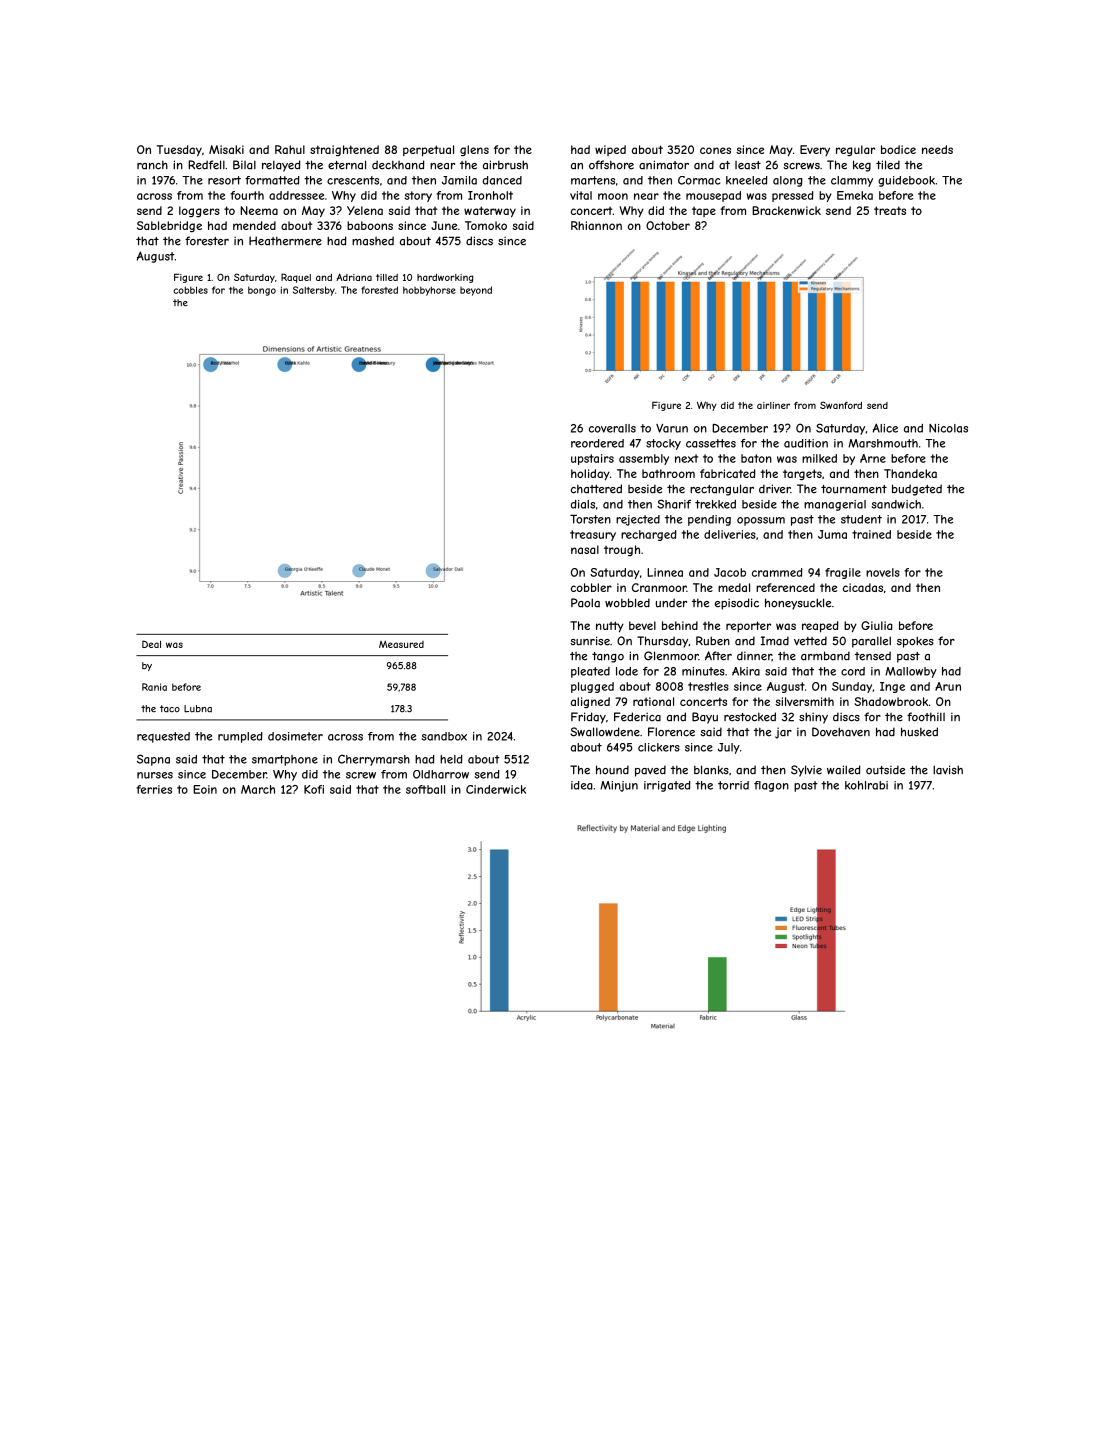 This screenshot has height=1431, width=1106. What do you see at coordinates (590, 519) in the screenshot?
I see `Torsten` at bounding box center [590, 519].
